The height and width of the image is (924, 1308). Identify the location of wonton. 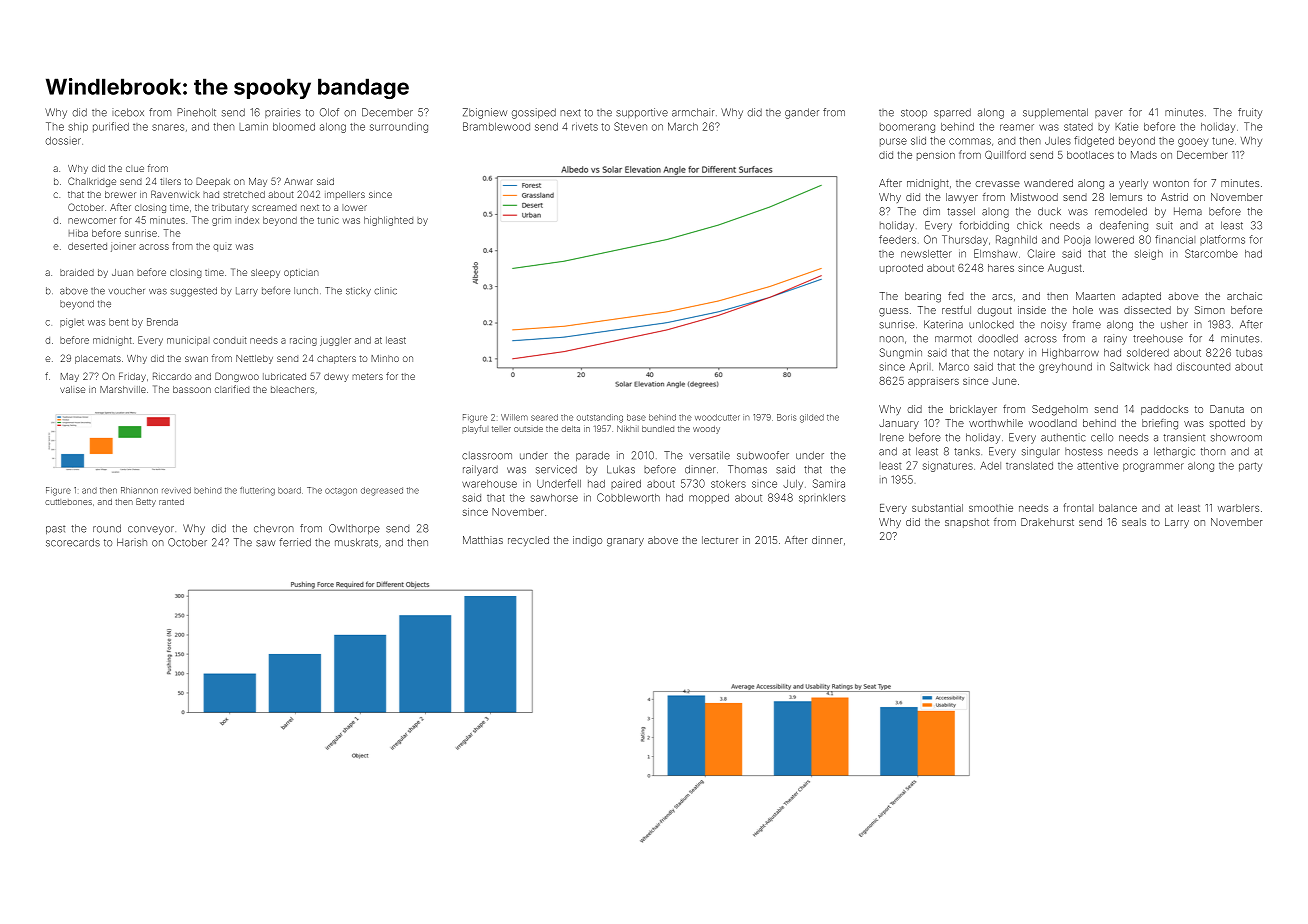
(1171, 183).
